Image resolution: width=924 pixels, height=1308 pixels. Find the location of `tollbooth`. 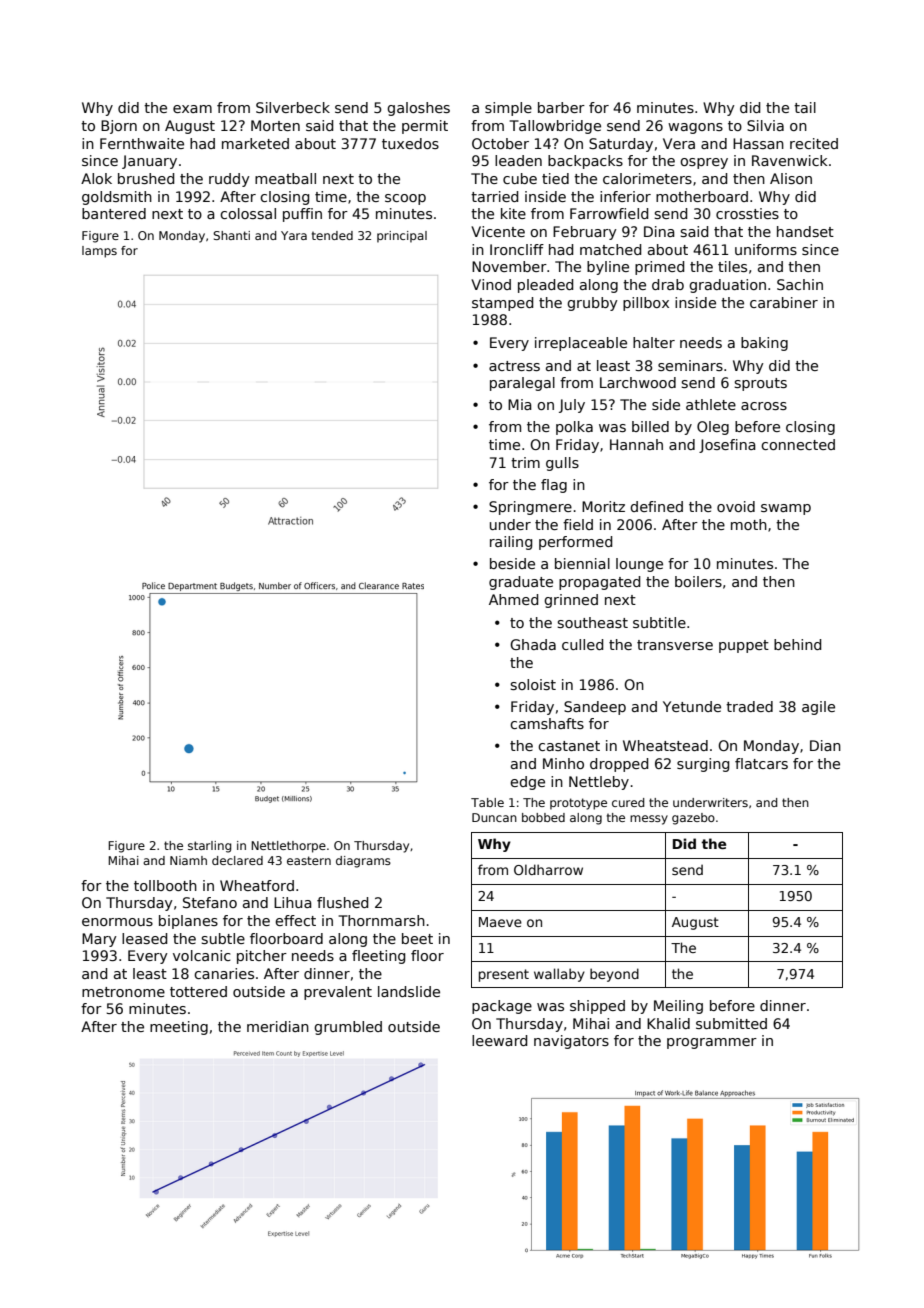

tollbooth is located at coordinates (165, 885).
